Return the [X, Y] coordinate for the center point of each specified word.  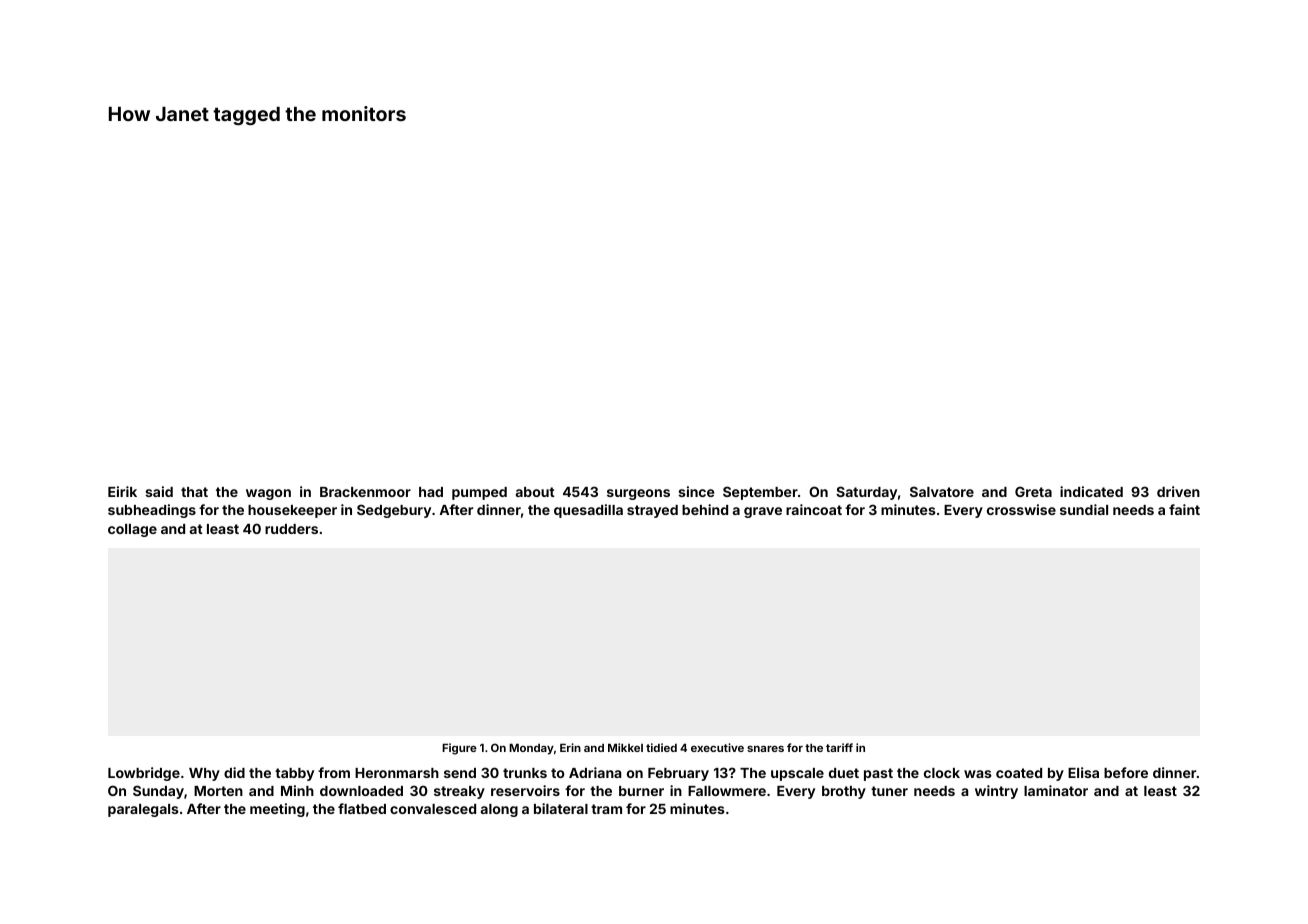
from [334, 772]
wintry [996, 792]
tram [606, 809]
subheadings [152, 511]
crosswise [1021, 509]
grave [763, 512]
